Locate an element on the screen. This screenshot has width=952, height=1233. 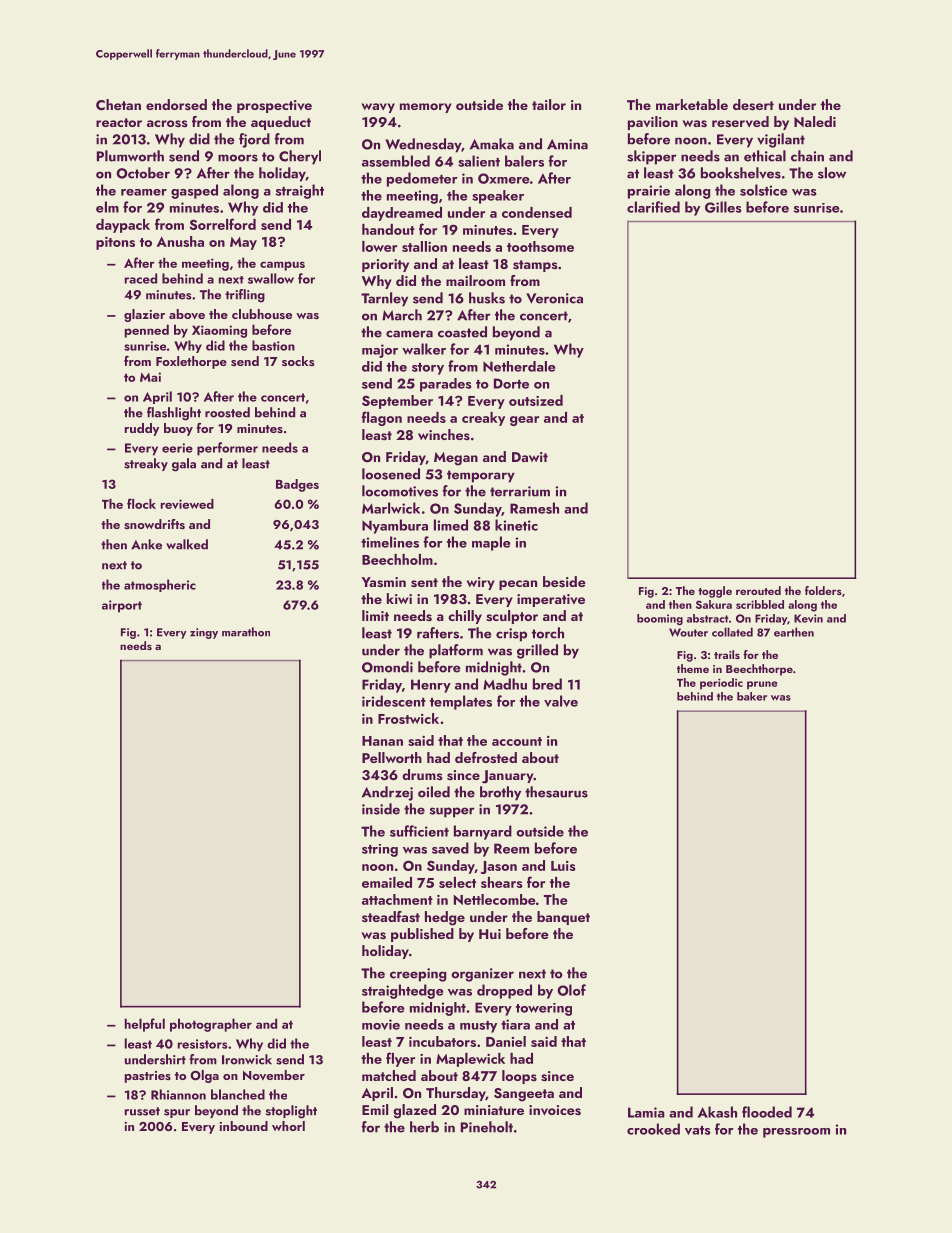
Megan is located at coordinates (456, 459).
